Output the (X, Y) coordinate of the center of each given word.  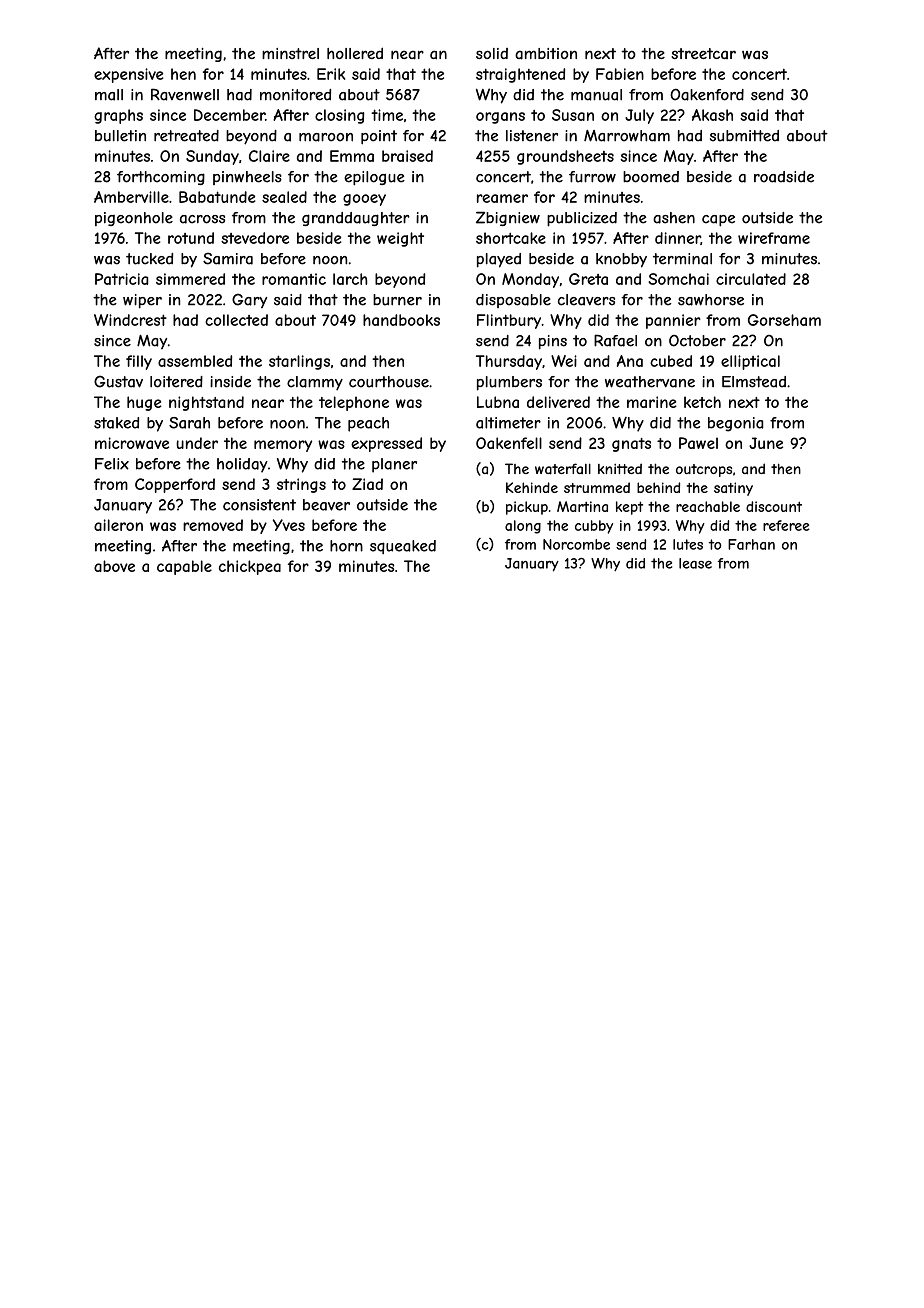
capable (184, 567)
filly (139, 362)
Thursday (509, 362)
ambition (546, 54)
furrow (592, 177)
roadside (784, 177)
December (229, 115)
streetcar (703, 53)
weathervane (650, 382)
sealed (284, 197)
